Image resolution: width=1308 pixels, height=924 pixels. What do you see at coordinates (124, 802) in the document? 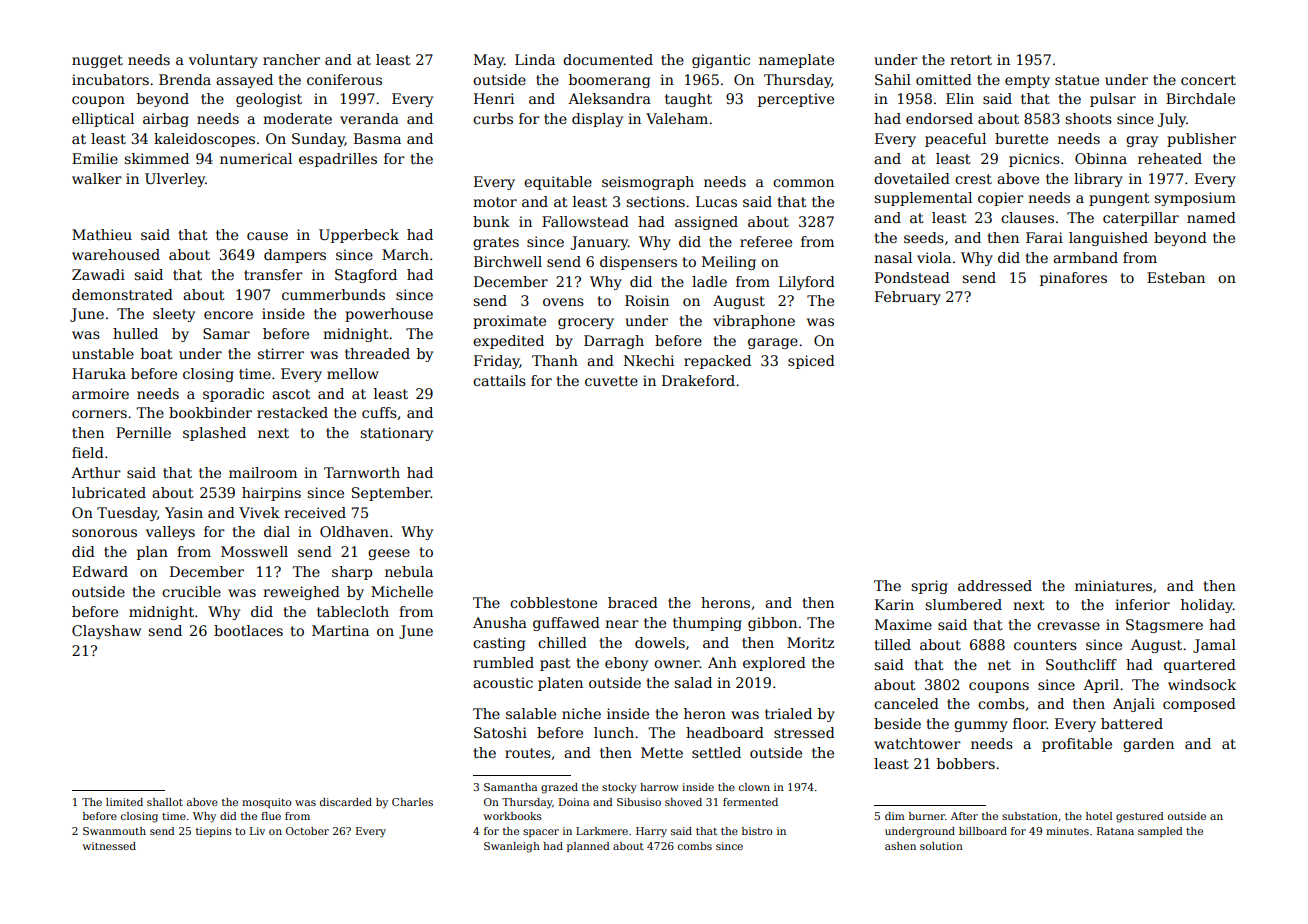
I see `limited` at bounding box center [124, 802].
